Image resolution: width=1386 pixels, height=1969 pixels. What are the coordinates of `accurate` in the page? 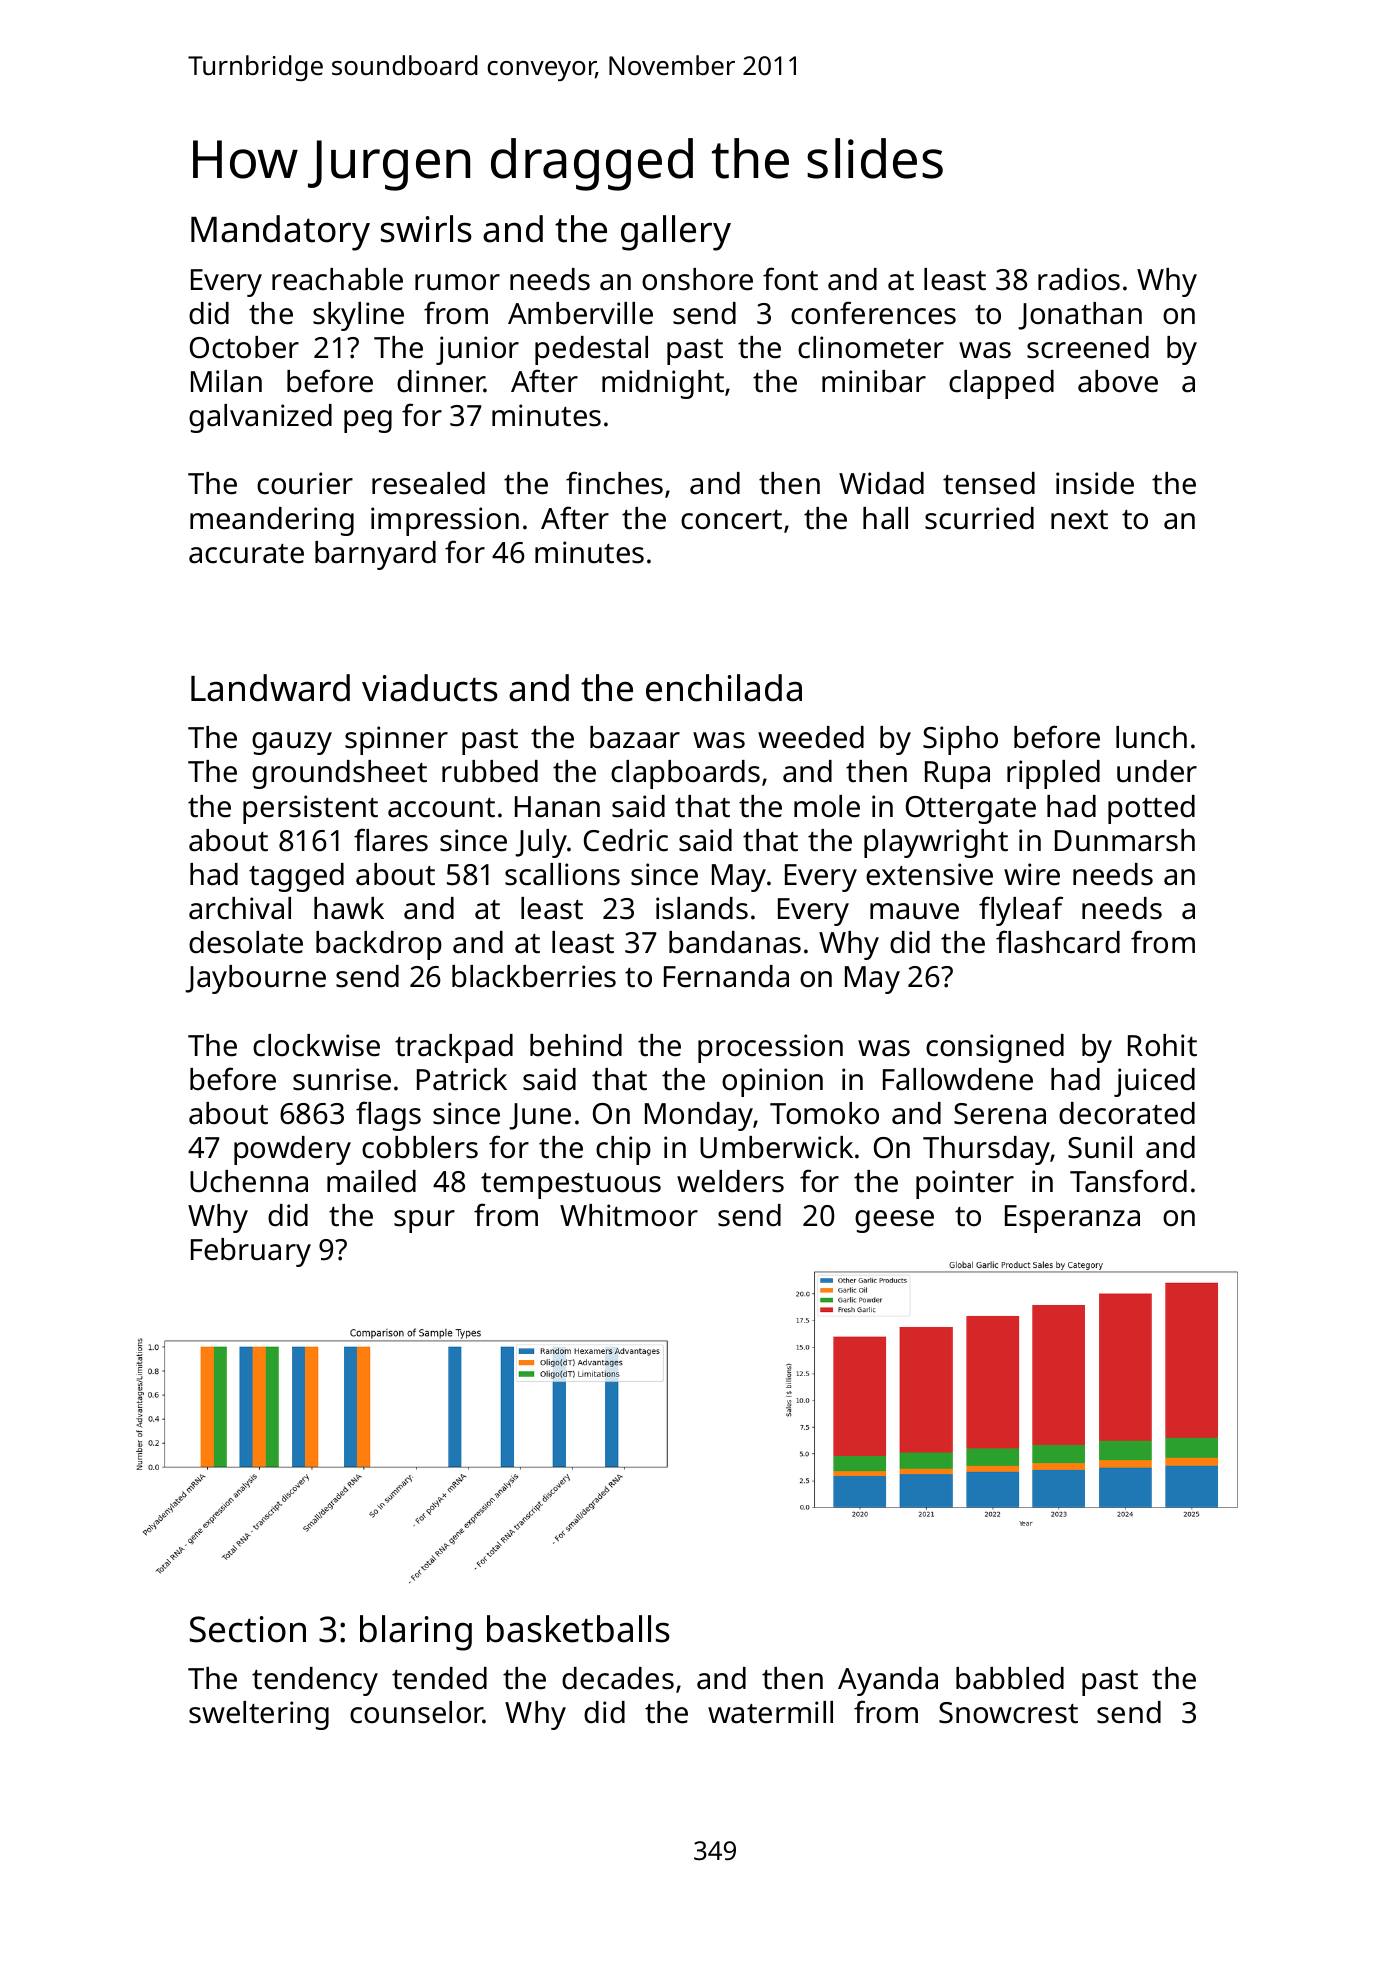 It's located at (246, 554).
